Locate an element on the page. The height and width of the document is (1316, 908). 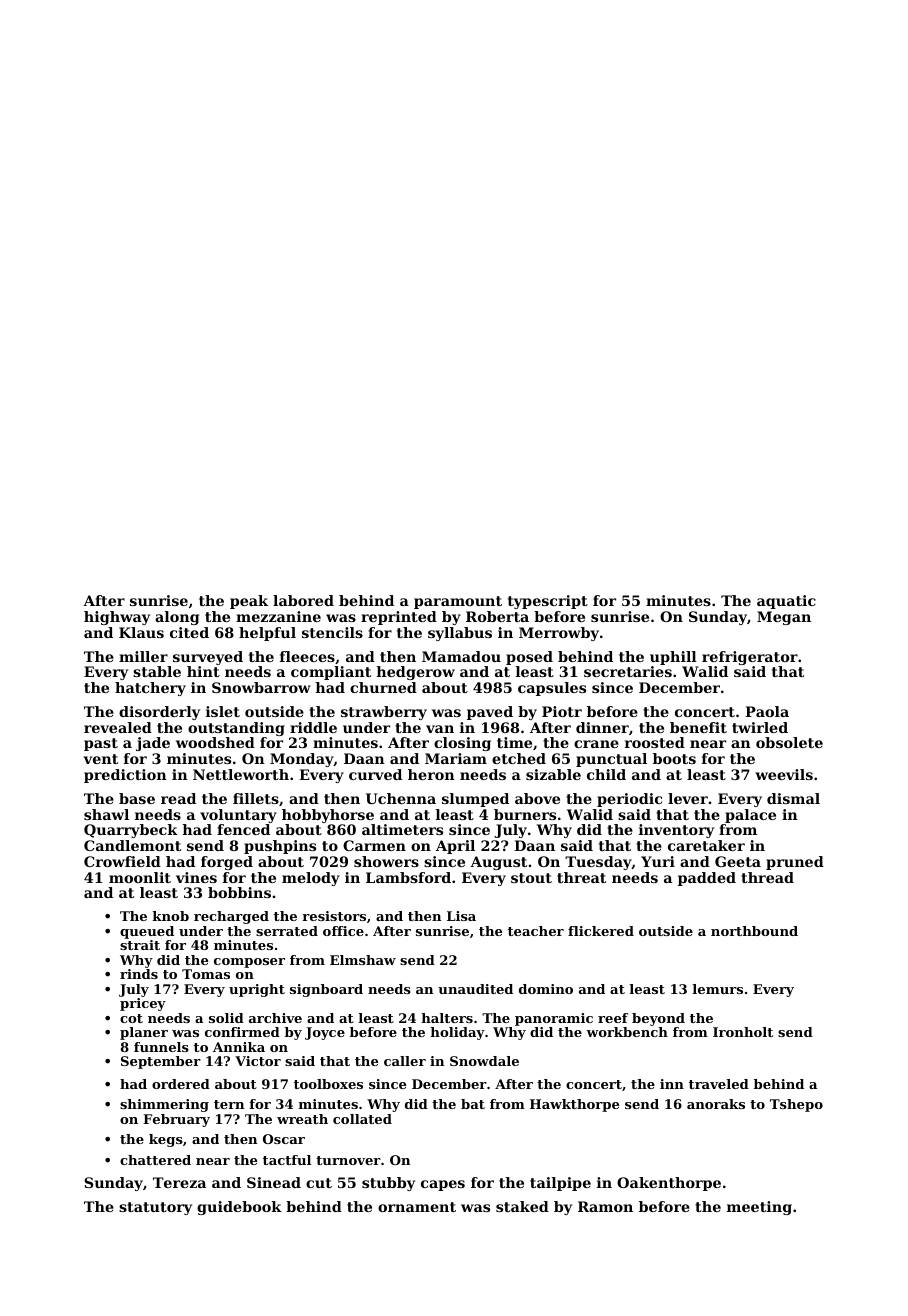
dismal is located at coordinates (793, 798).
